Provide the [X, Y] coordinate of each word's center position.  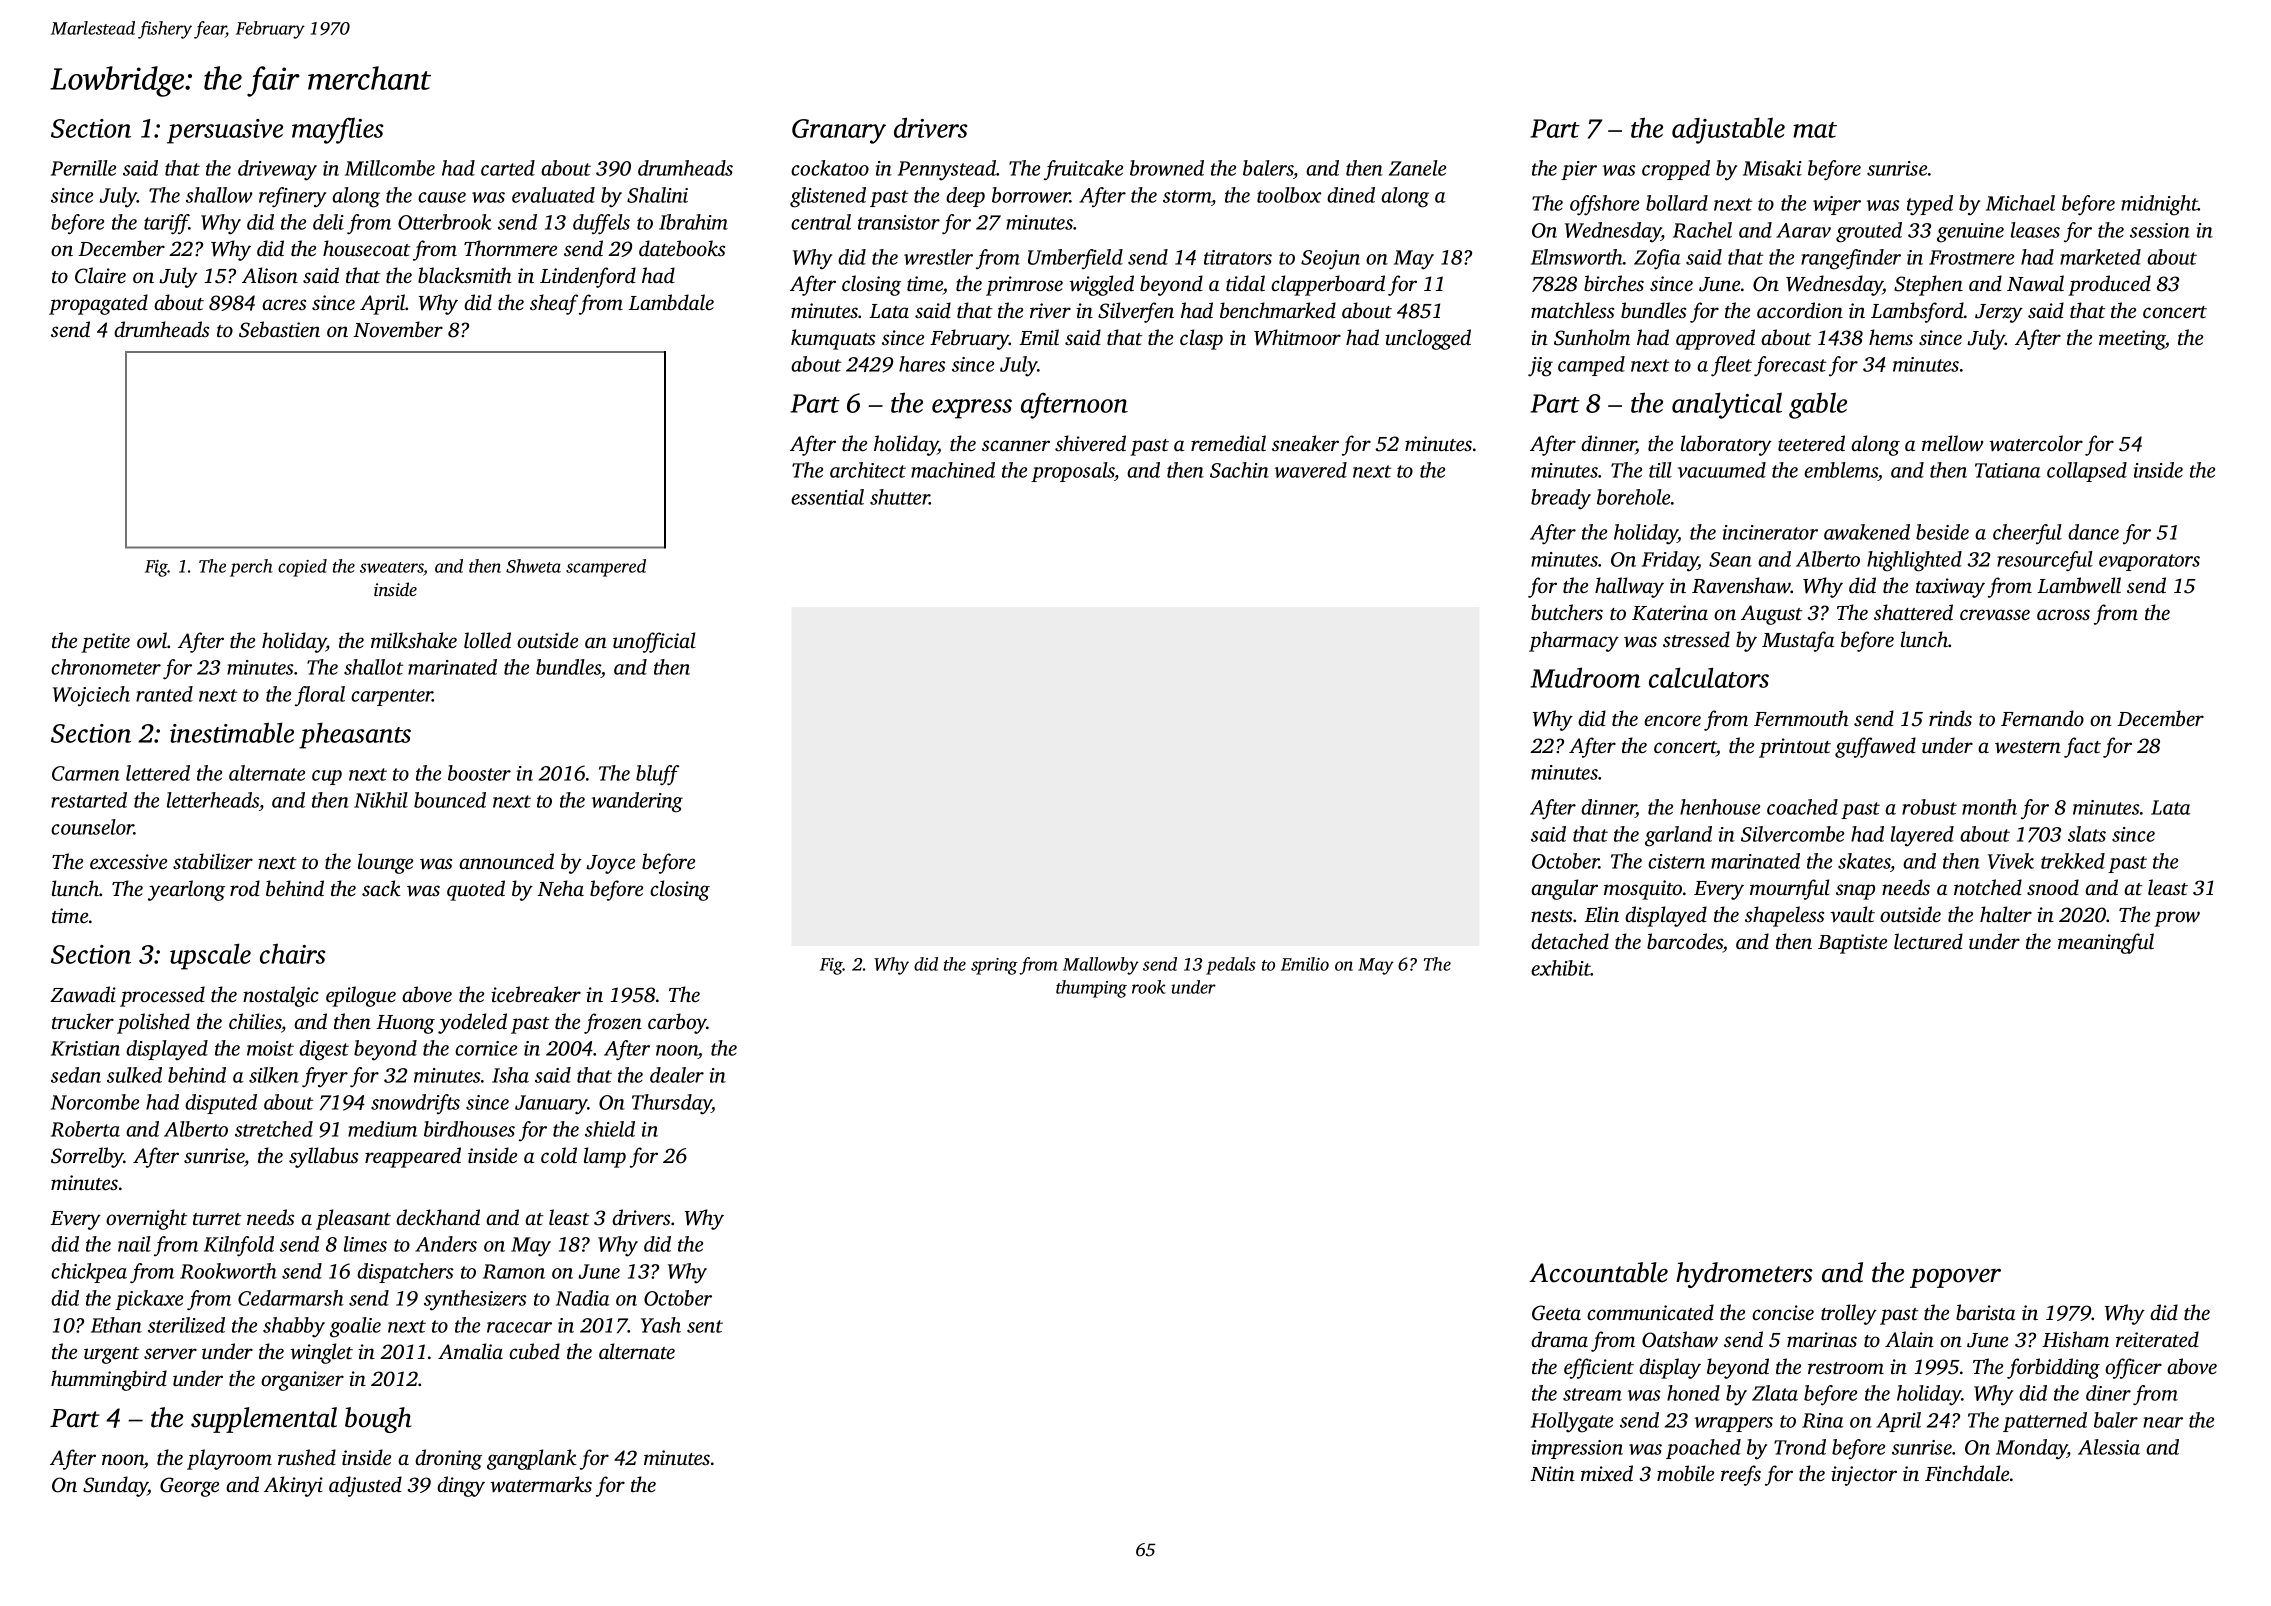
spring [994, 966]
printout [1795, 748]
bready [1561, 499]
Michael [2020, 203]
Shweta [533, 566]
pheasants [355, 735]
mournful [1790, 889]
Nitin [1552, 1473]
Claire [100, 275]
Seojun [1330, 260]
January [551, 1105]
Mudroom [1585, 677]
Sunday [115, 1486]
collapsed [2087, 472]
